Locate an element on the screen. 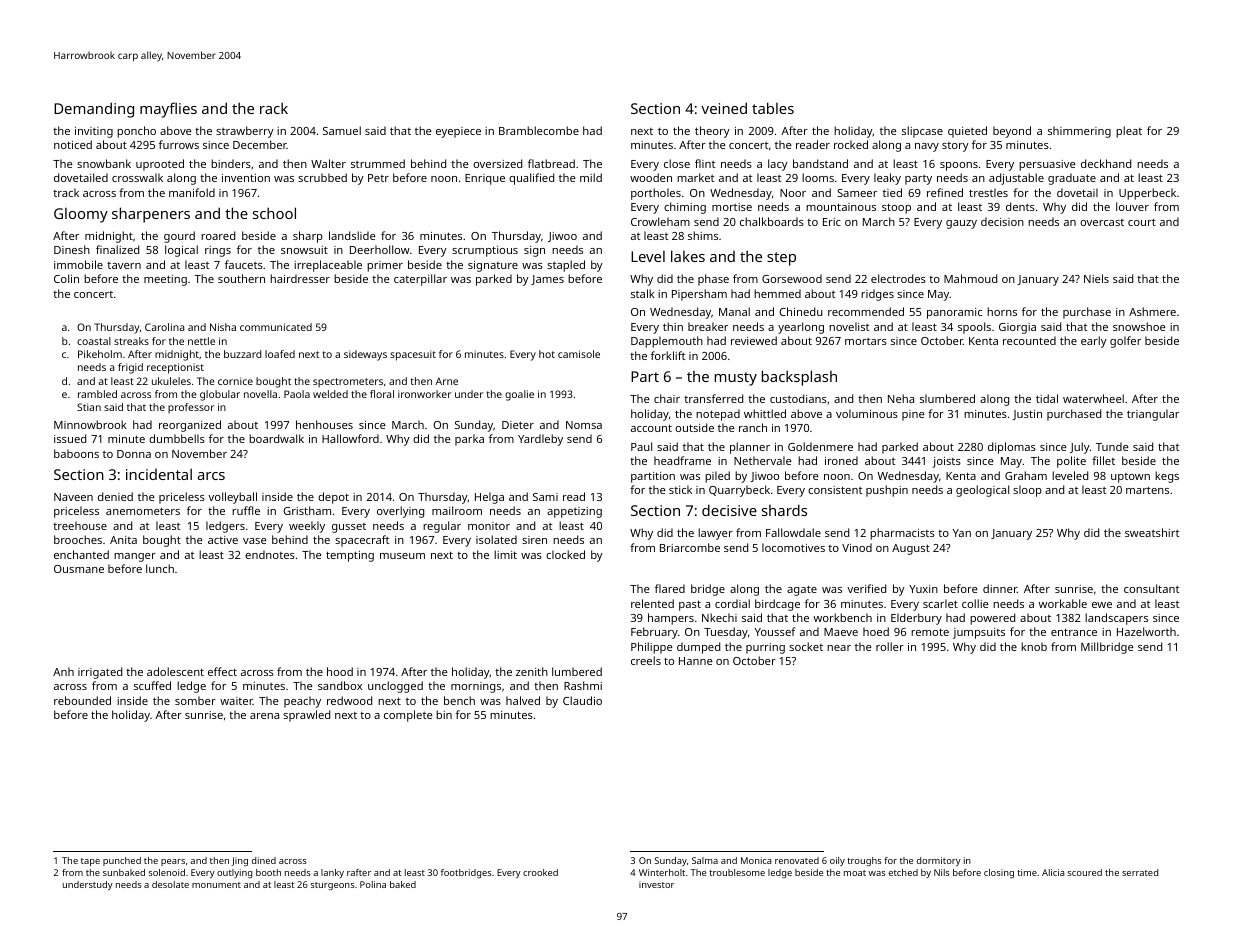  investor is located at coordinates (656, 884).
